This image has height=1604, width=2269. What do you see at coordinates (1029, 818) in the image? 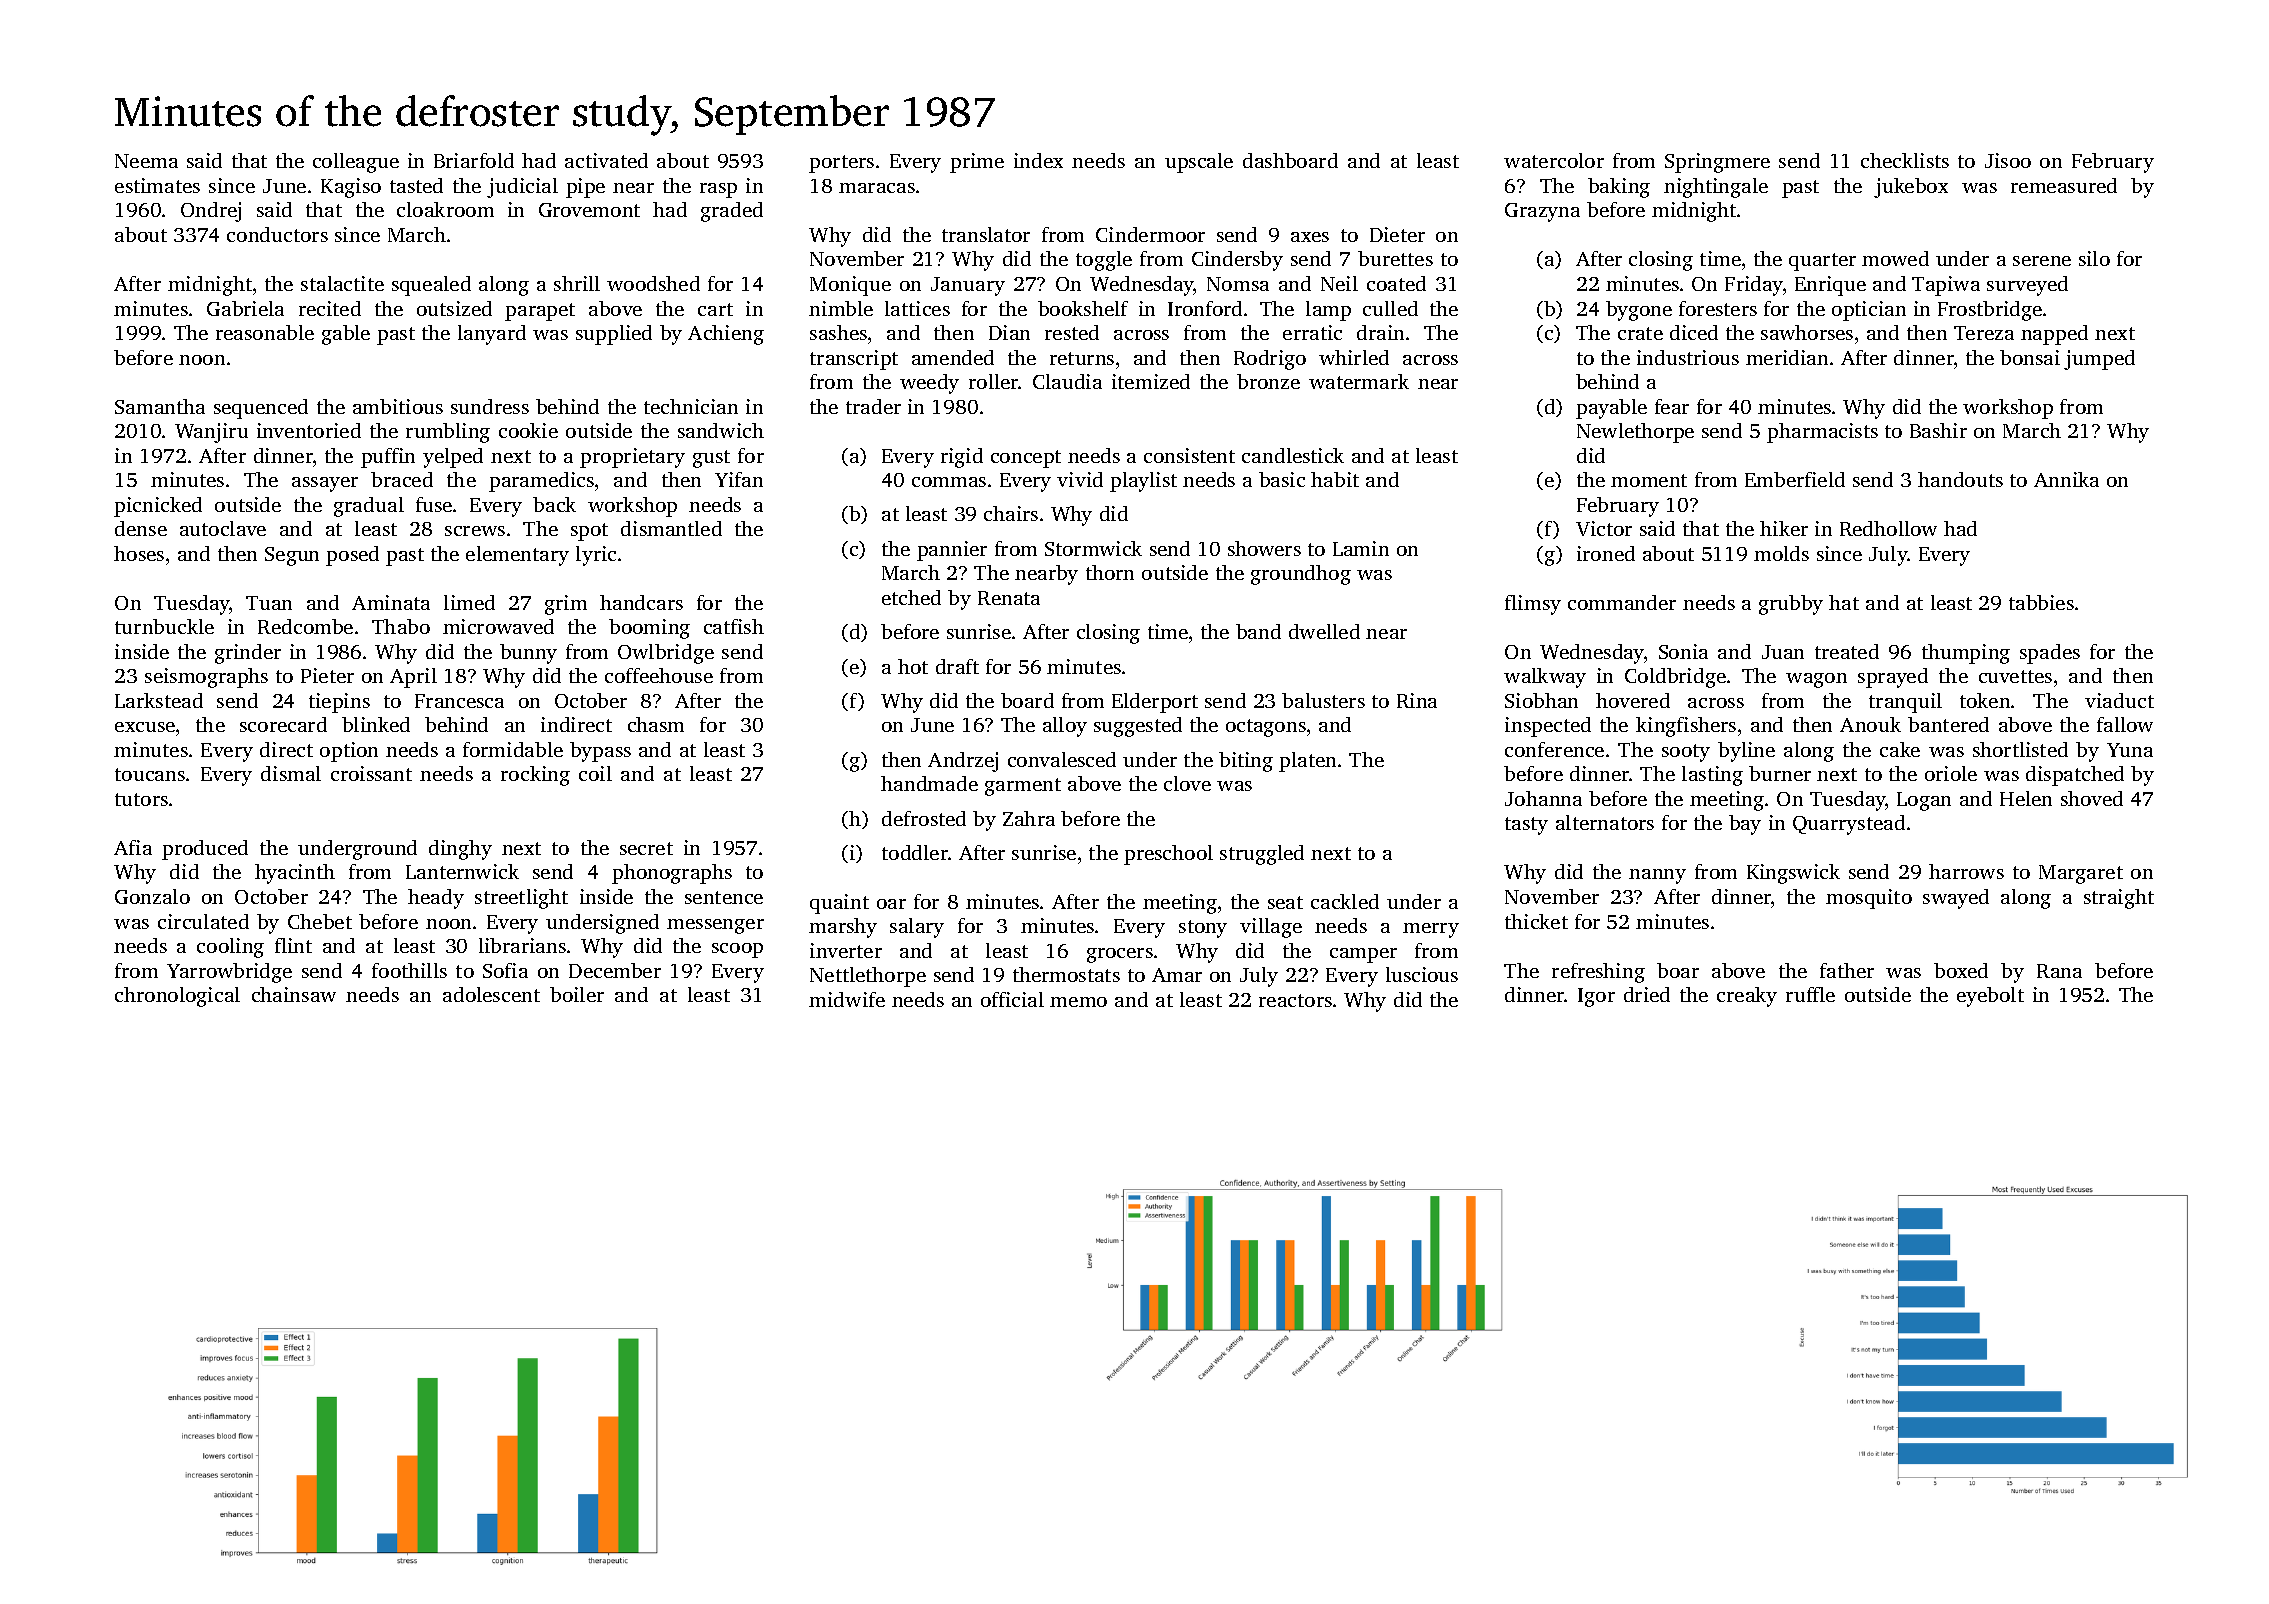
I see `Zahra` at bounding box center [1029, 818].
